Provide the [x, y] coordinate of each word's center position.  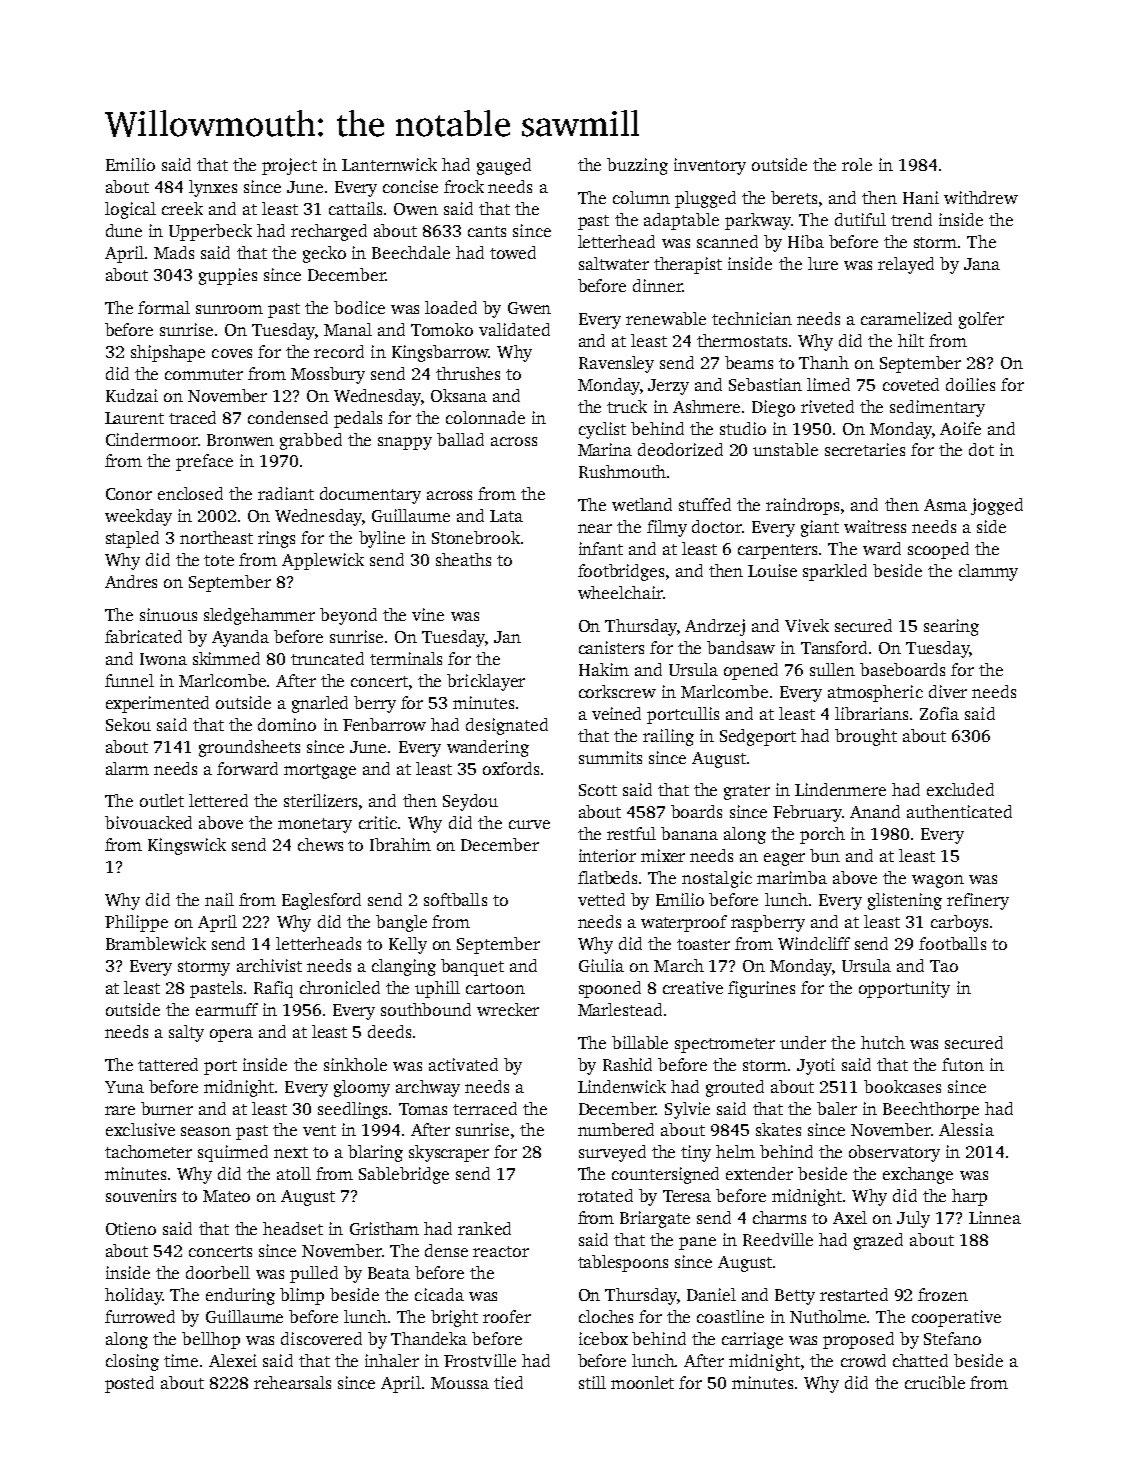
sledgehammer [259, 616]
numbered [616, 1129]
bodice [359, 307]
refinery [978, 901]
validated [514, 329]
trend [911, 219]
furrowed [140, 1316]
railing [668, 737]
